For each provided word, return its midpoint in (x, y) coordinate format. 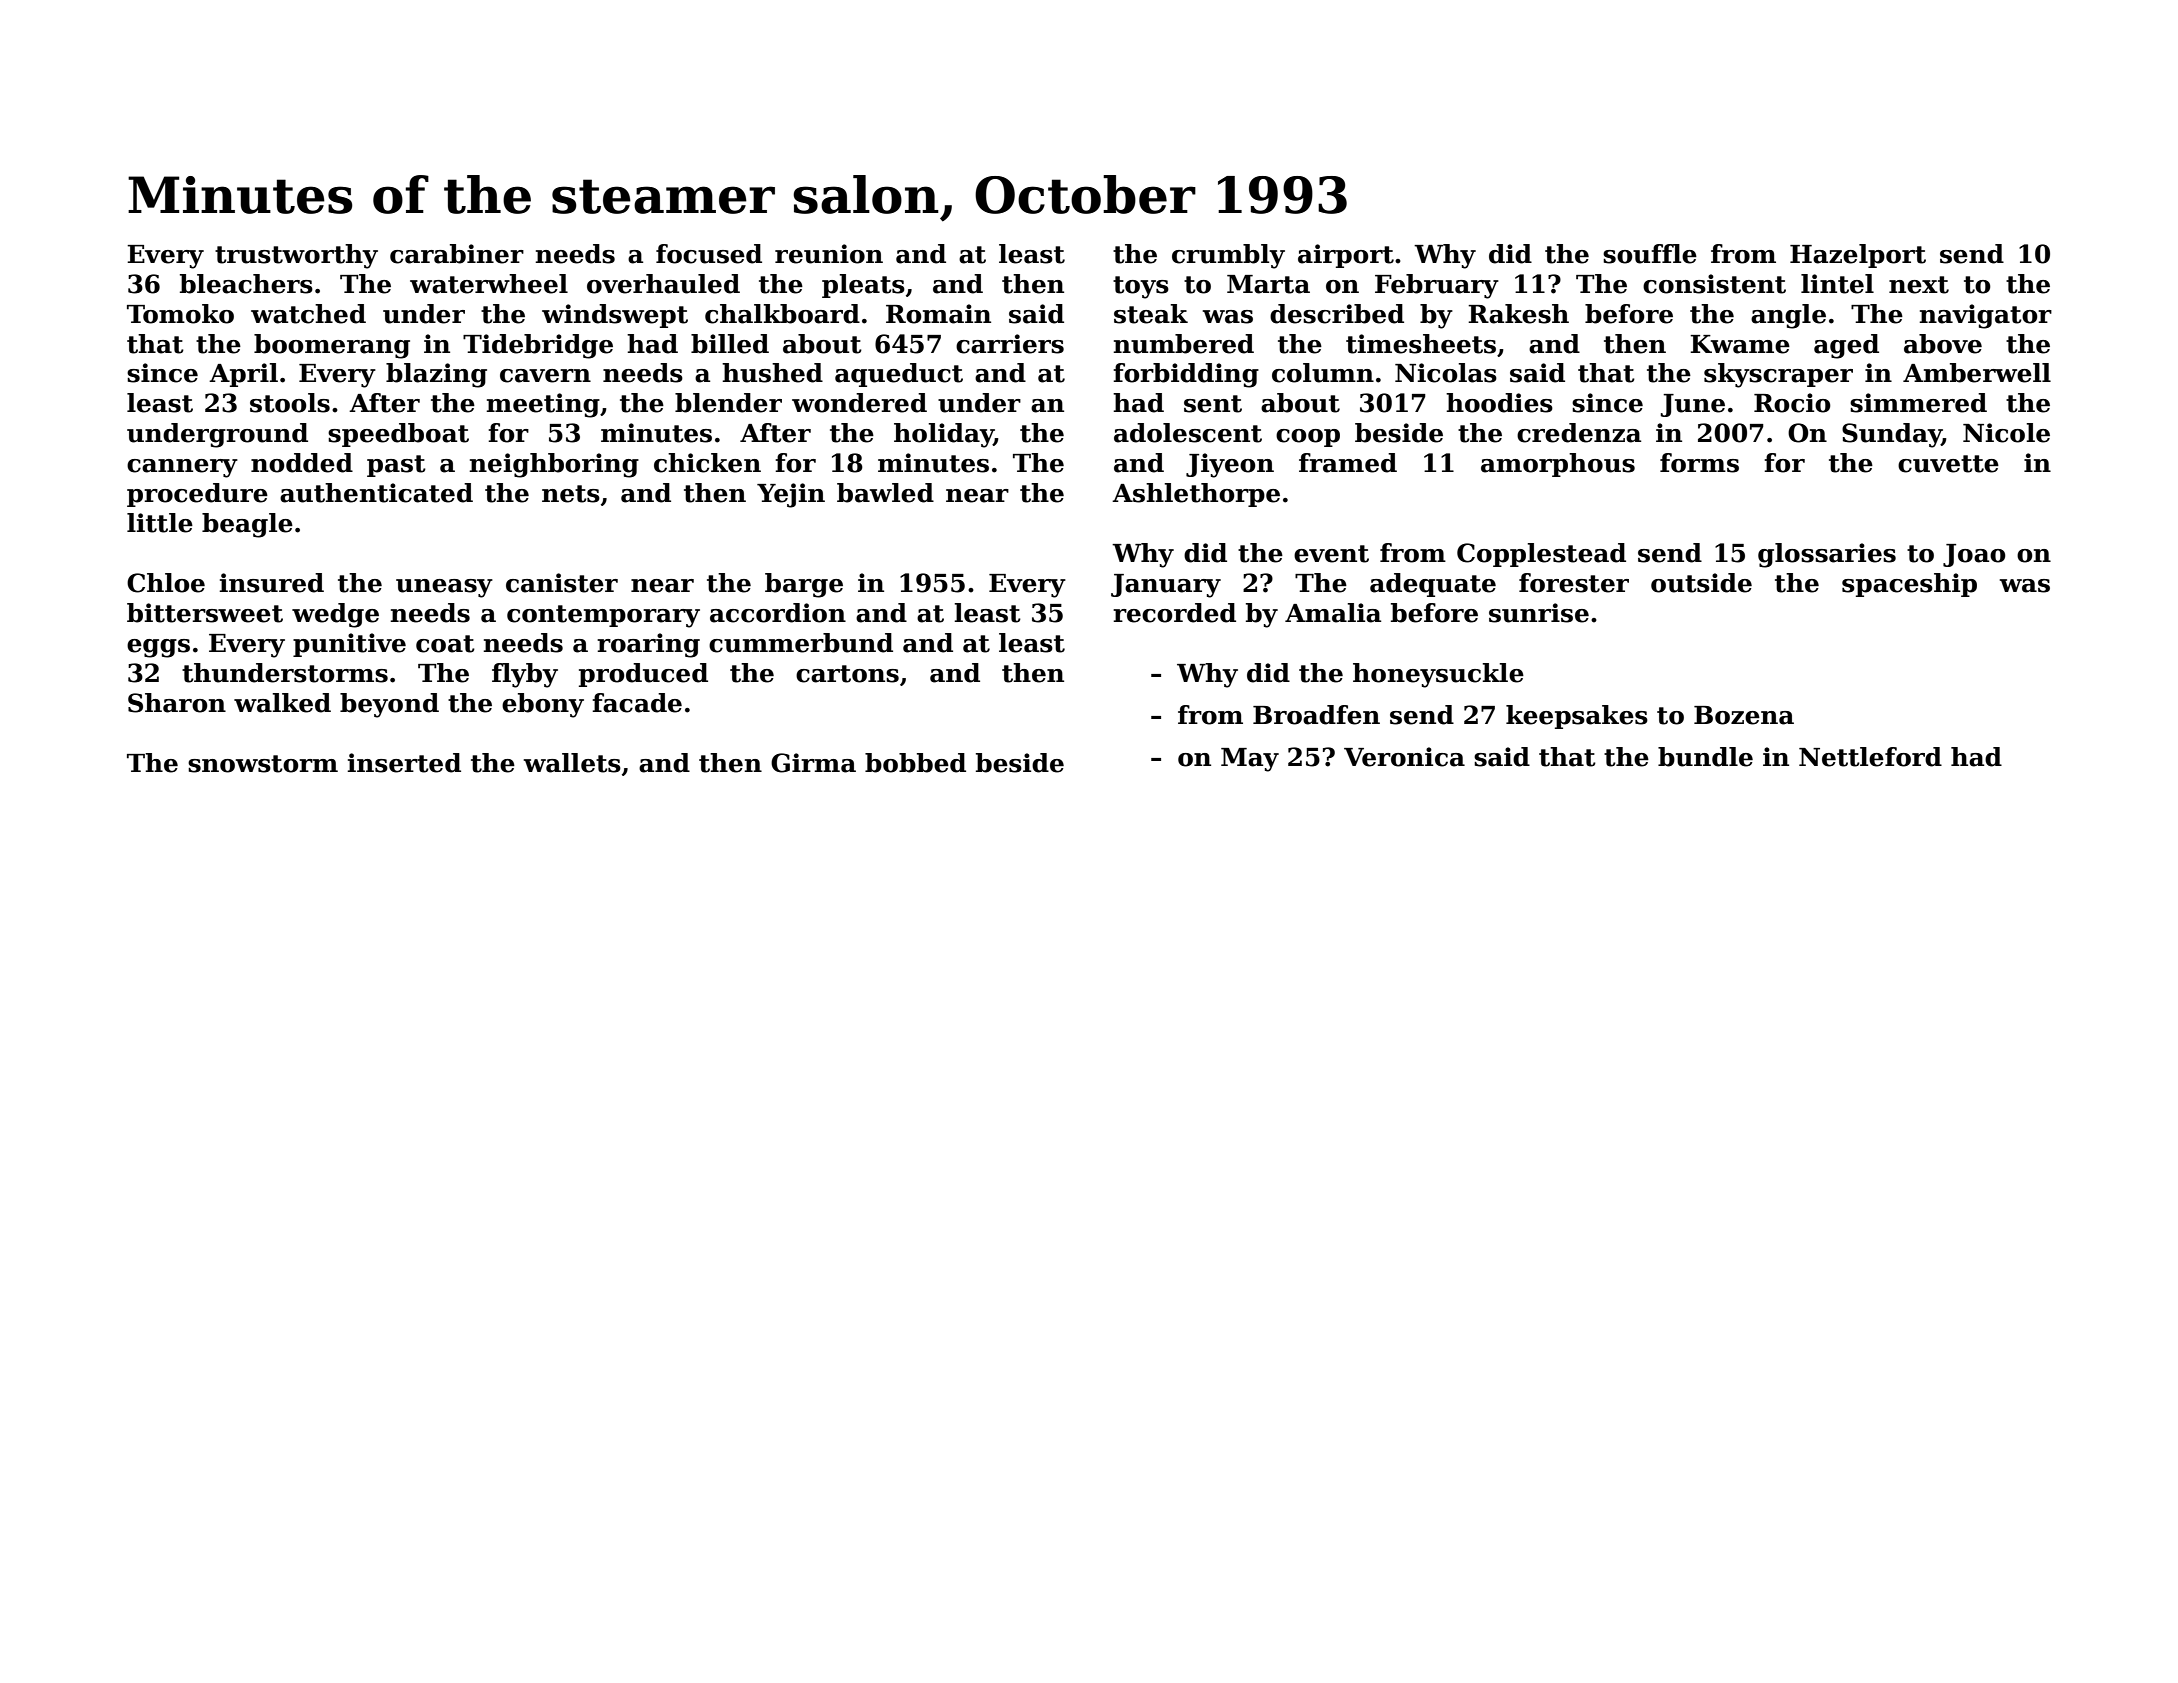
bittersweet (205, 613)
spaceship (1909, 585)
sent (1213, 404)
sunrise (1539, 613)
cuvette (1948, 464)
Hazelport (1858, 256)
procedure (197, 495)
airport (1346, 256)
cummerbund (801, 643)
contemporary (603, 616)
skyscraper (1778, 375)
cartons (847, 674)
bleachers (246, 284)
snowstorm (263, 764)
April (243, 375)
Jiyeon (1230, 465)
